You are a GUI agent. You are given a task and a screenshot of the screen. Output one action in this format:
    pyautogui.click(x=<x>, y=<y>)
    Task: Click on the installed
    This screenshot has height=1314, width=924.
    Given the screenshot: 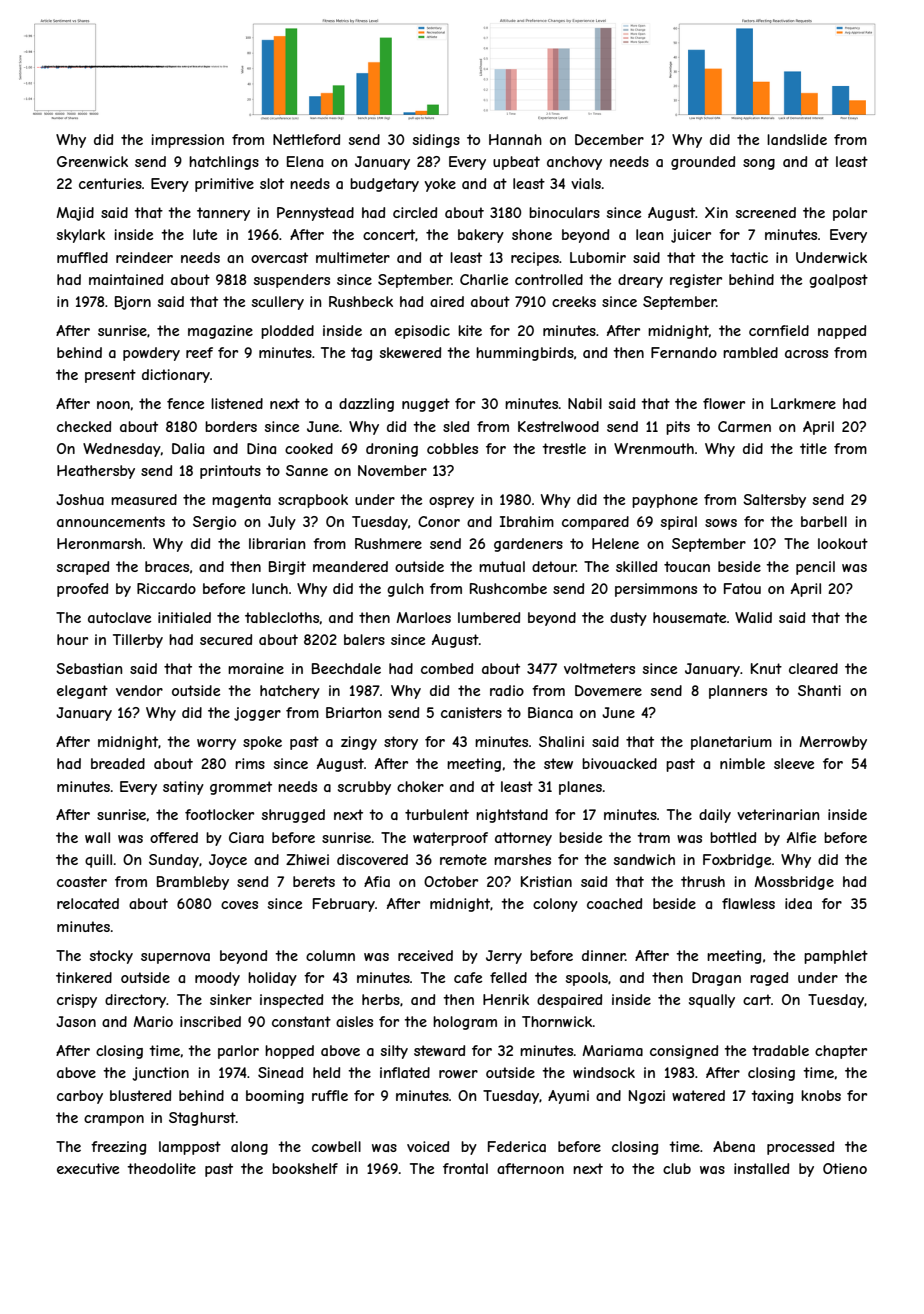 What is the action you would take?
    pyautogui.click(x=761, y=1168)
